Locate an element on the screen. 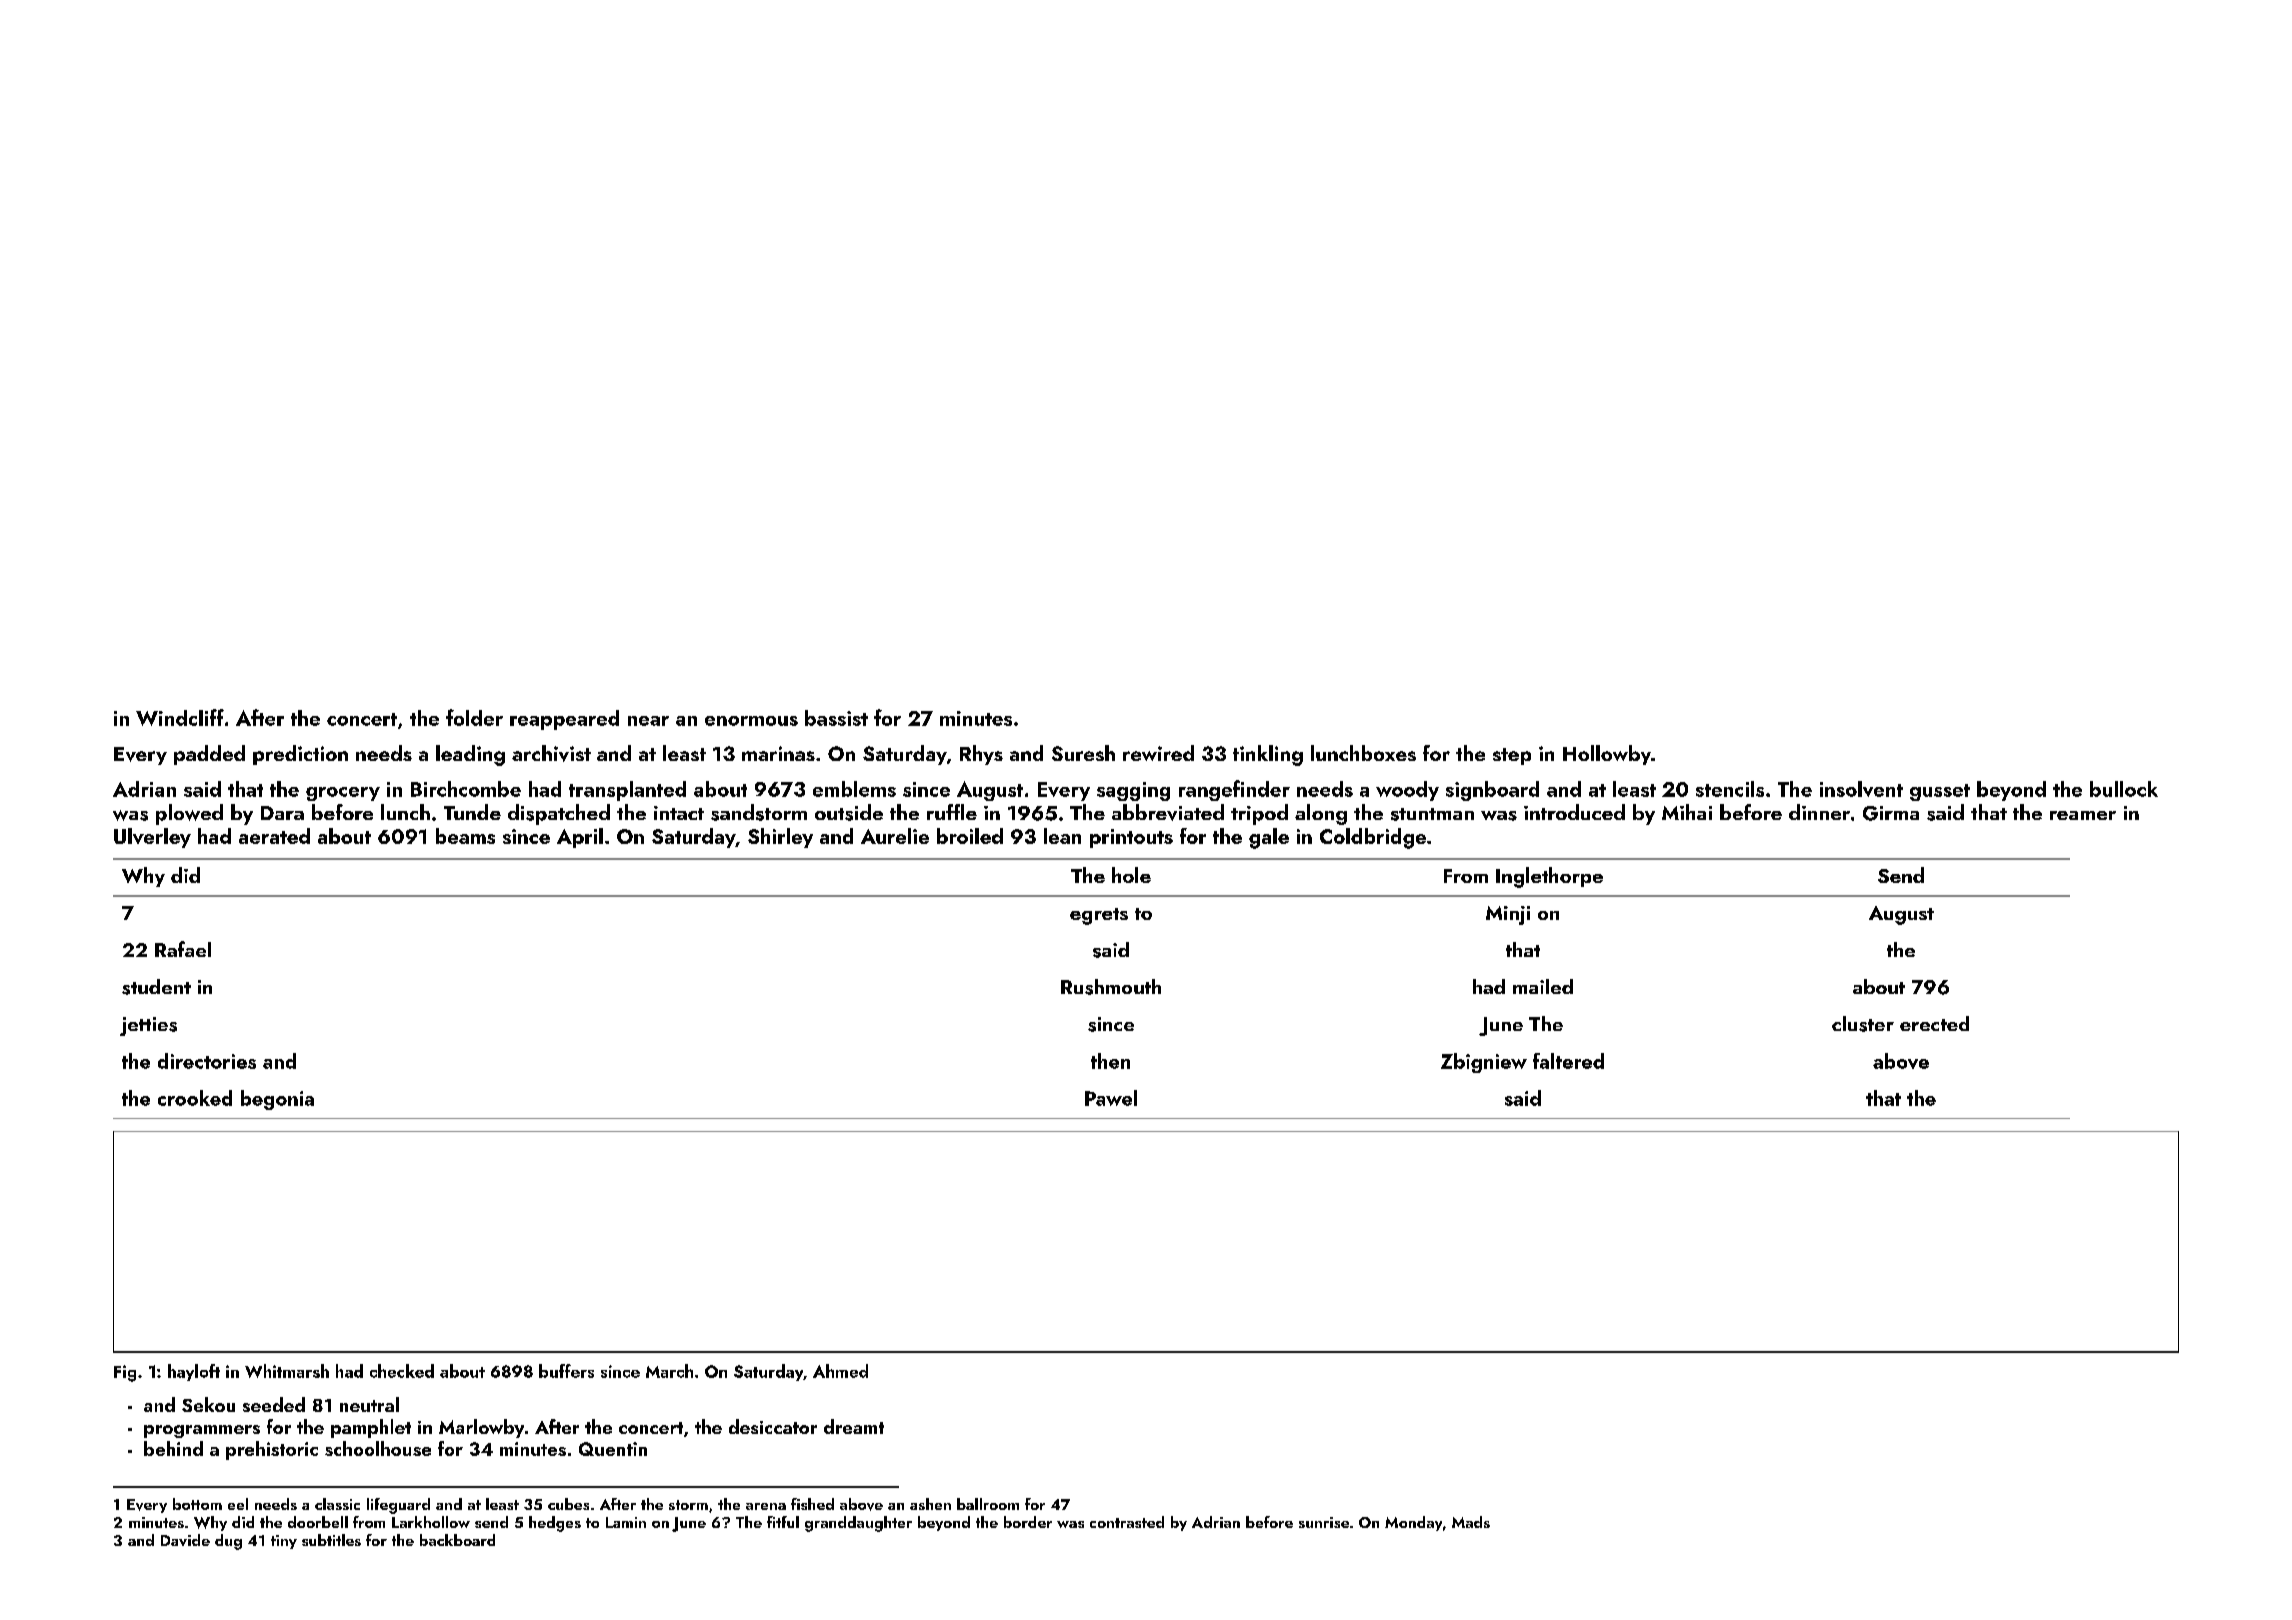 Image resolution: width=2292 pixels, height=1620 pixels. dreamt is located at coordinates (854, 1426).
